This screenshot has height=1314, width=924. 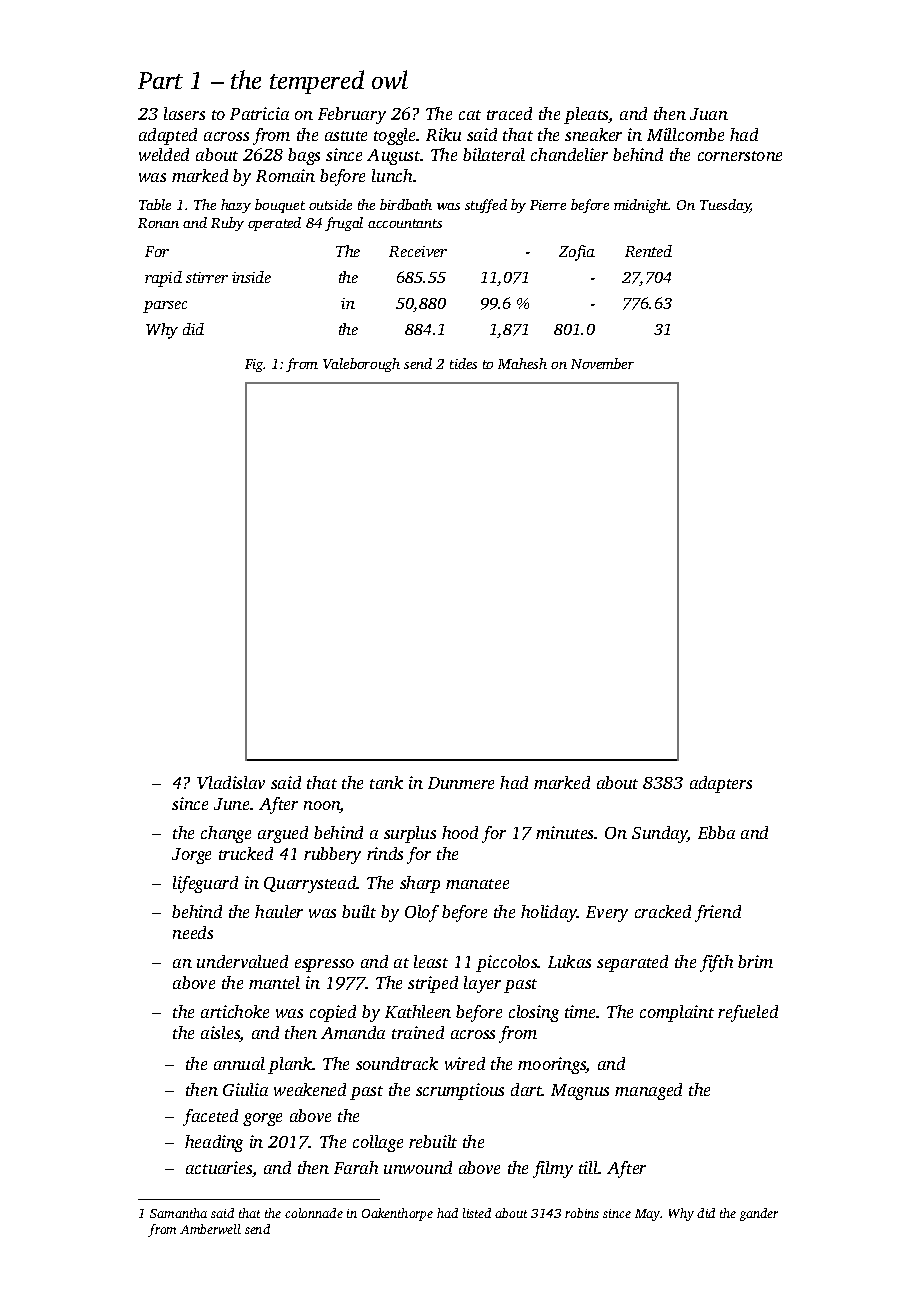 I want to click on Amberwell, so click(x=210, y=1229).
